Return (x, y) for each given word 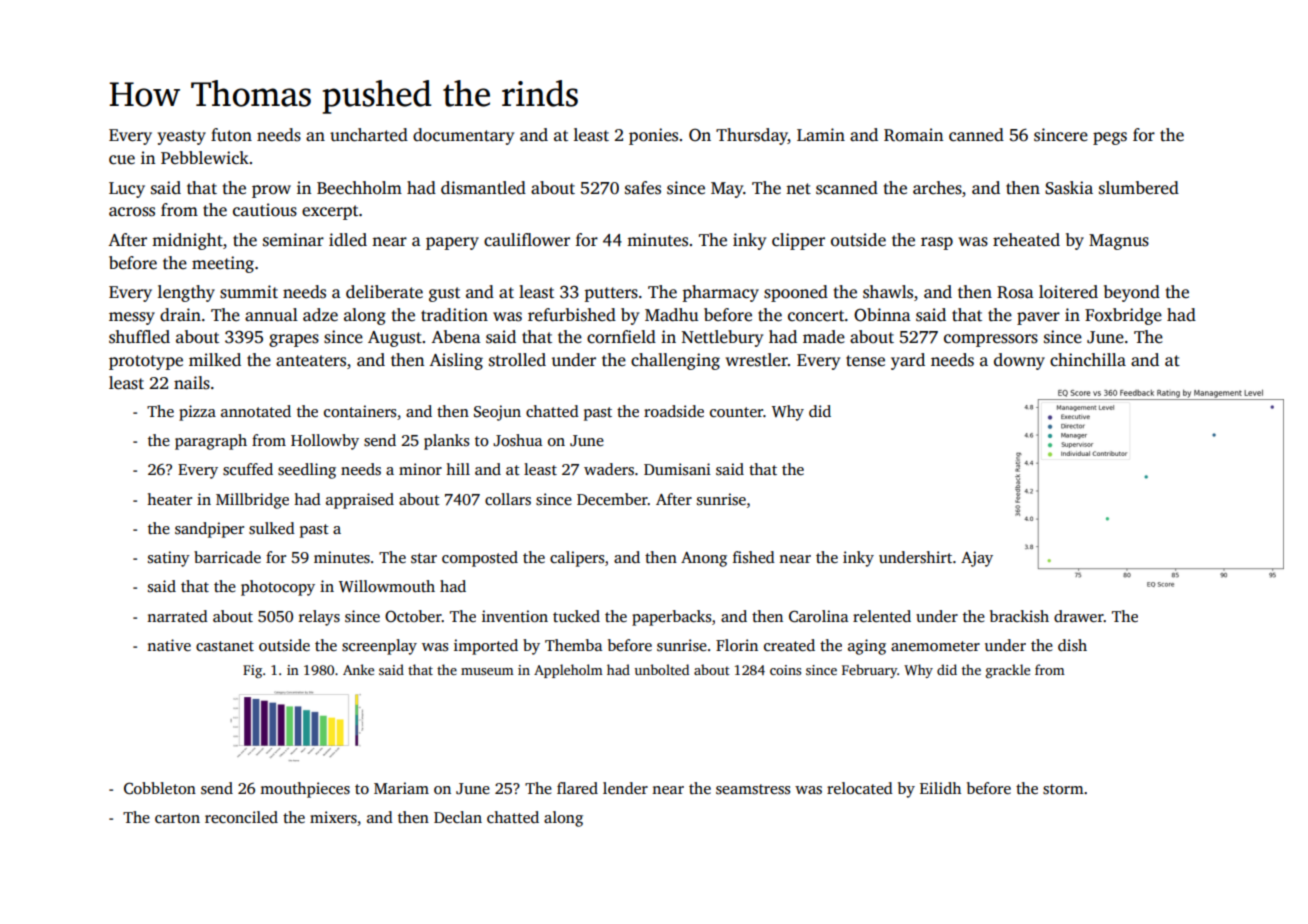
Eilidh (940, 788)
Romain (913, 135)
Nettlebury (722, 338)
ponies (653, 136)
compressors (991, 340)
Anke (358, 669)
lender (625, 788)
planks (446, 442)
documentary (463, 136)
